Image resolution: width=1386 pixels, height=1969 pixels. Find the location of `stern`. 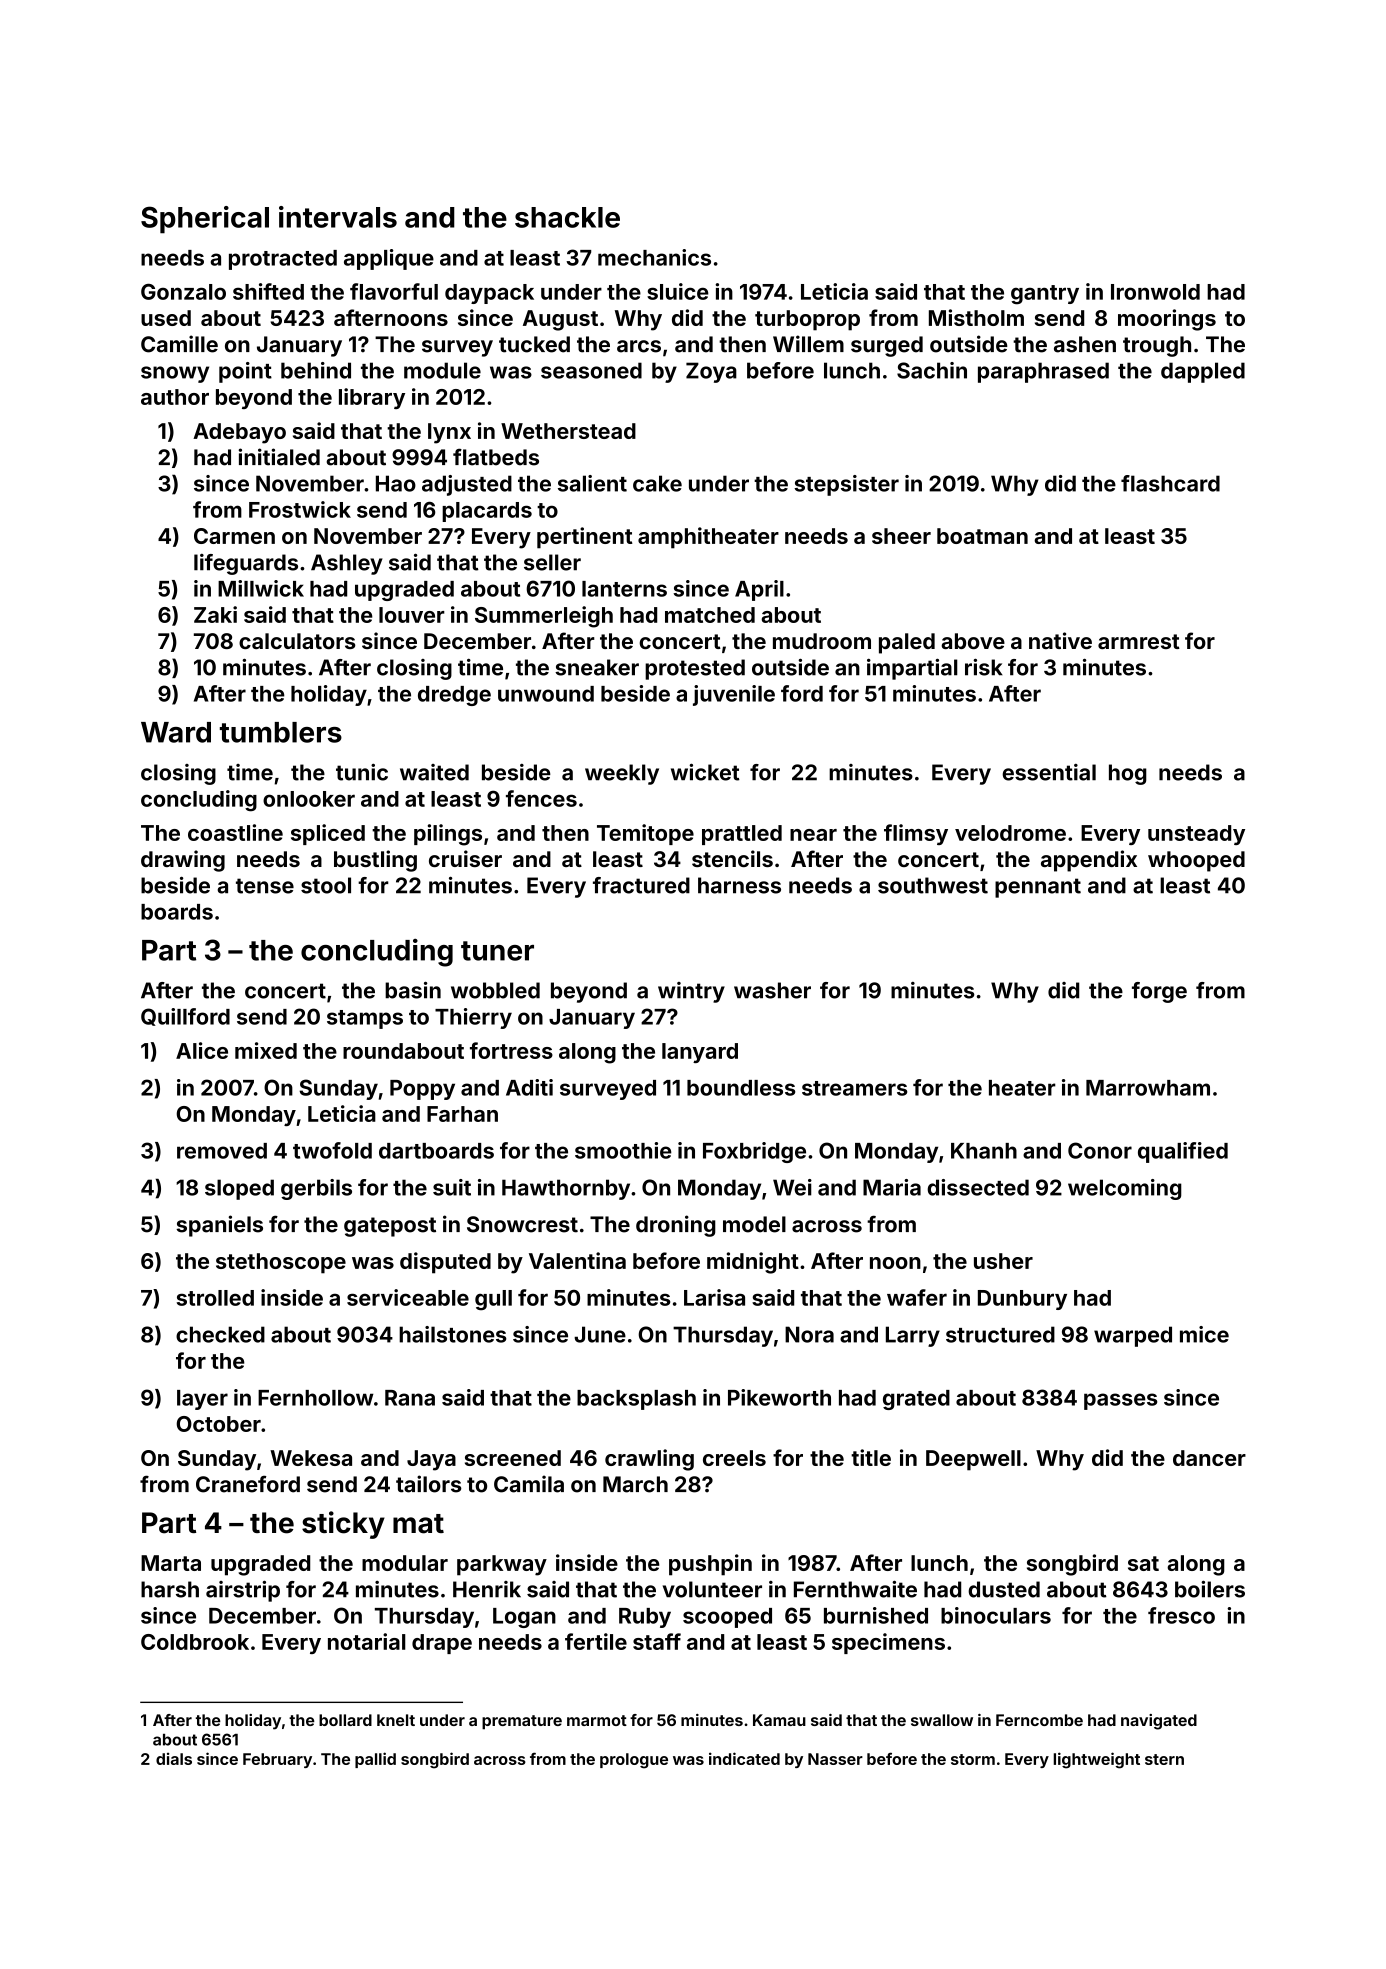

stern is located at coordinates (1164, 1759).
